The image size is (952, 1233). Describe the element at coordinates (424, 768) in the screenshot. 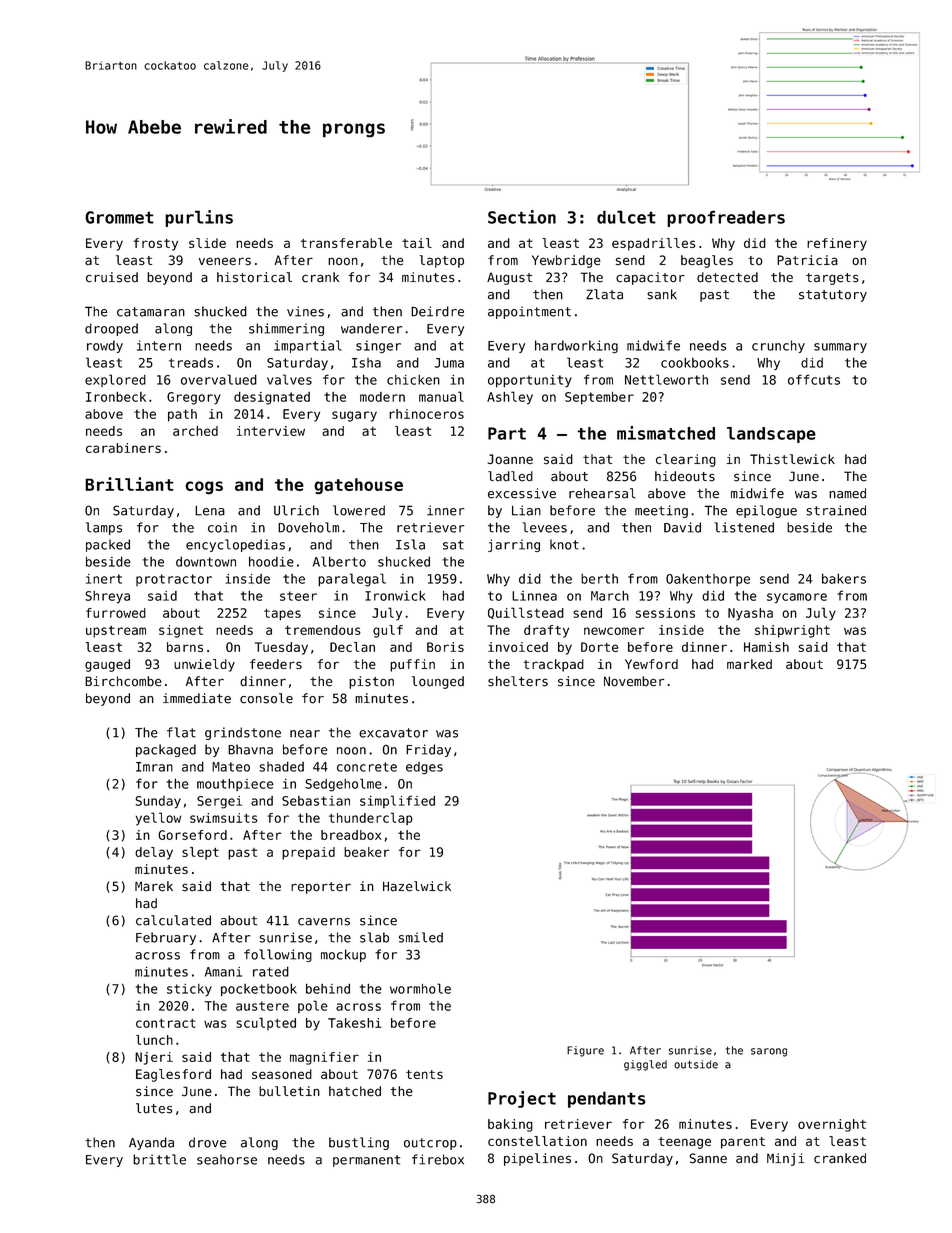

I see `edges` at that location.
